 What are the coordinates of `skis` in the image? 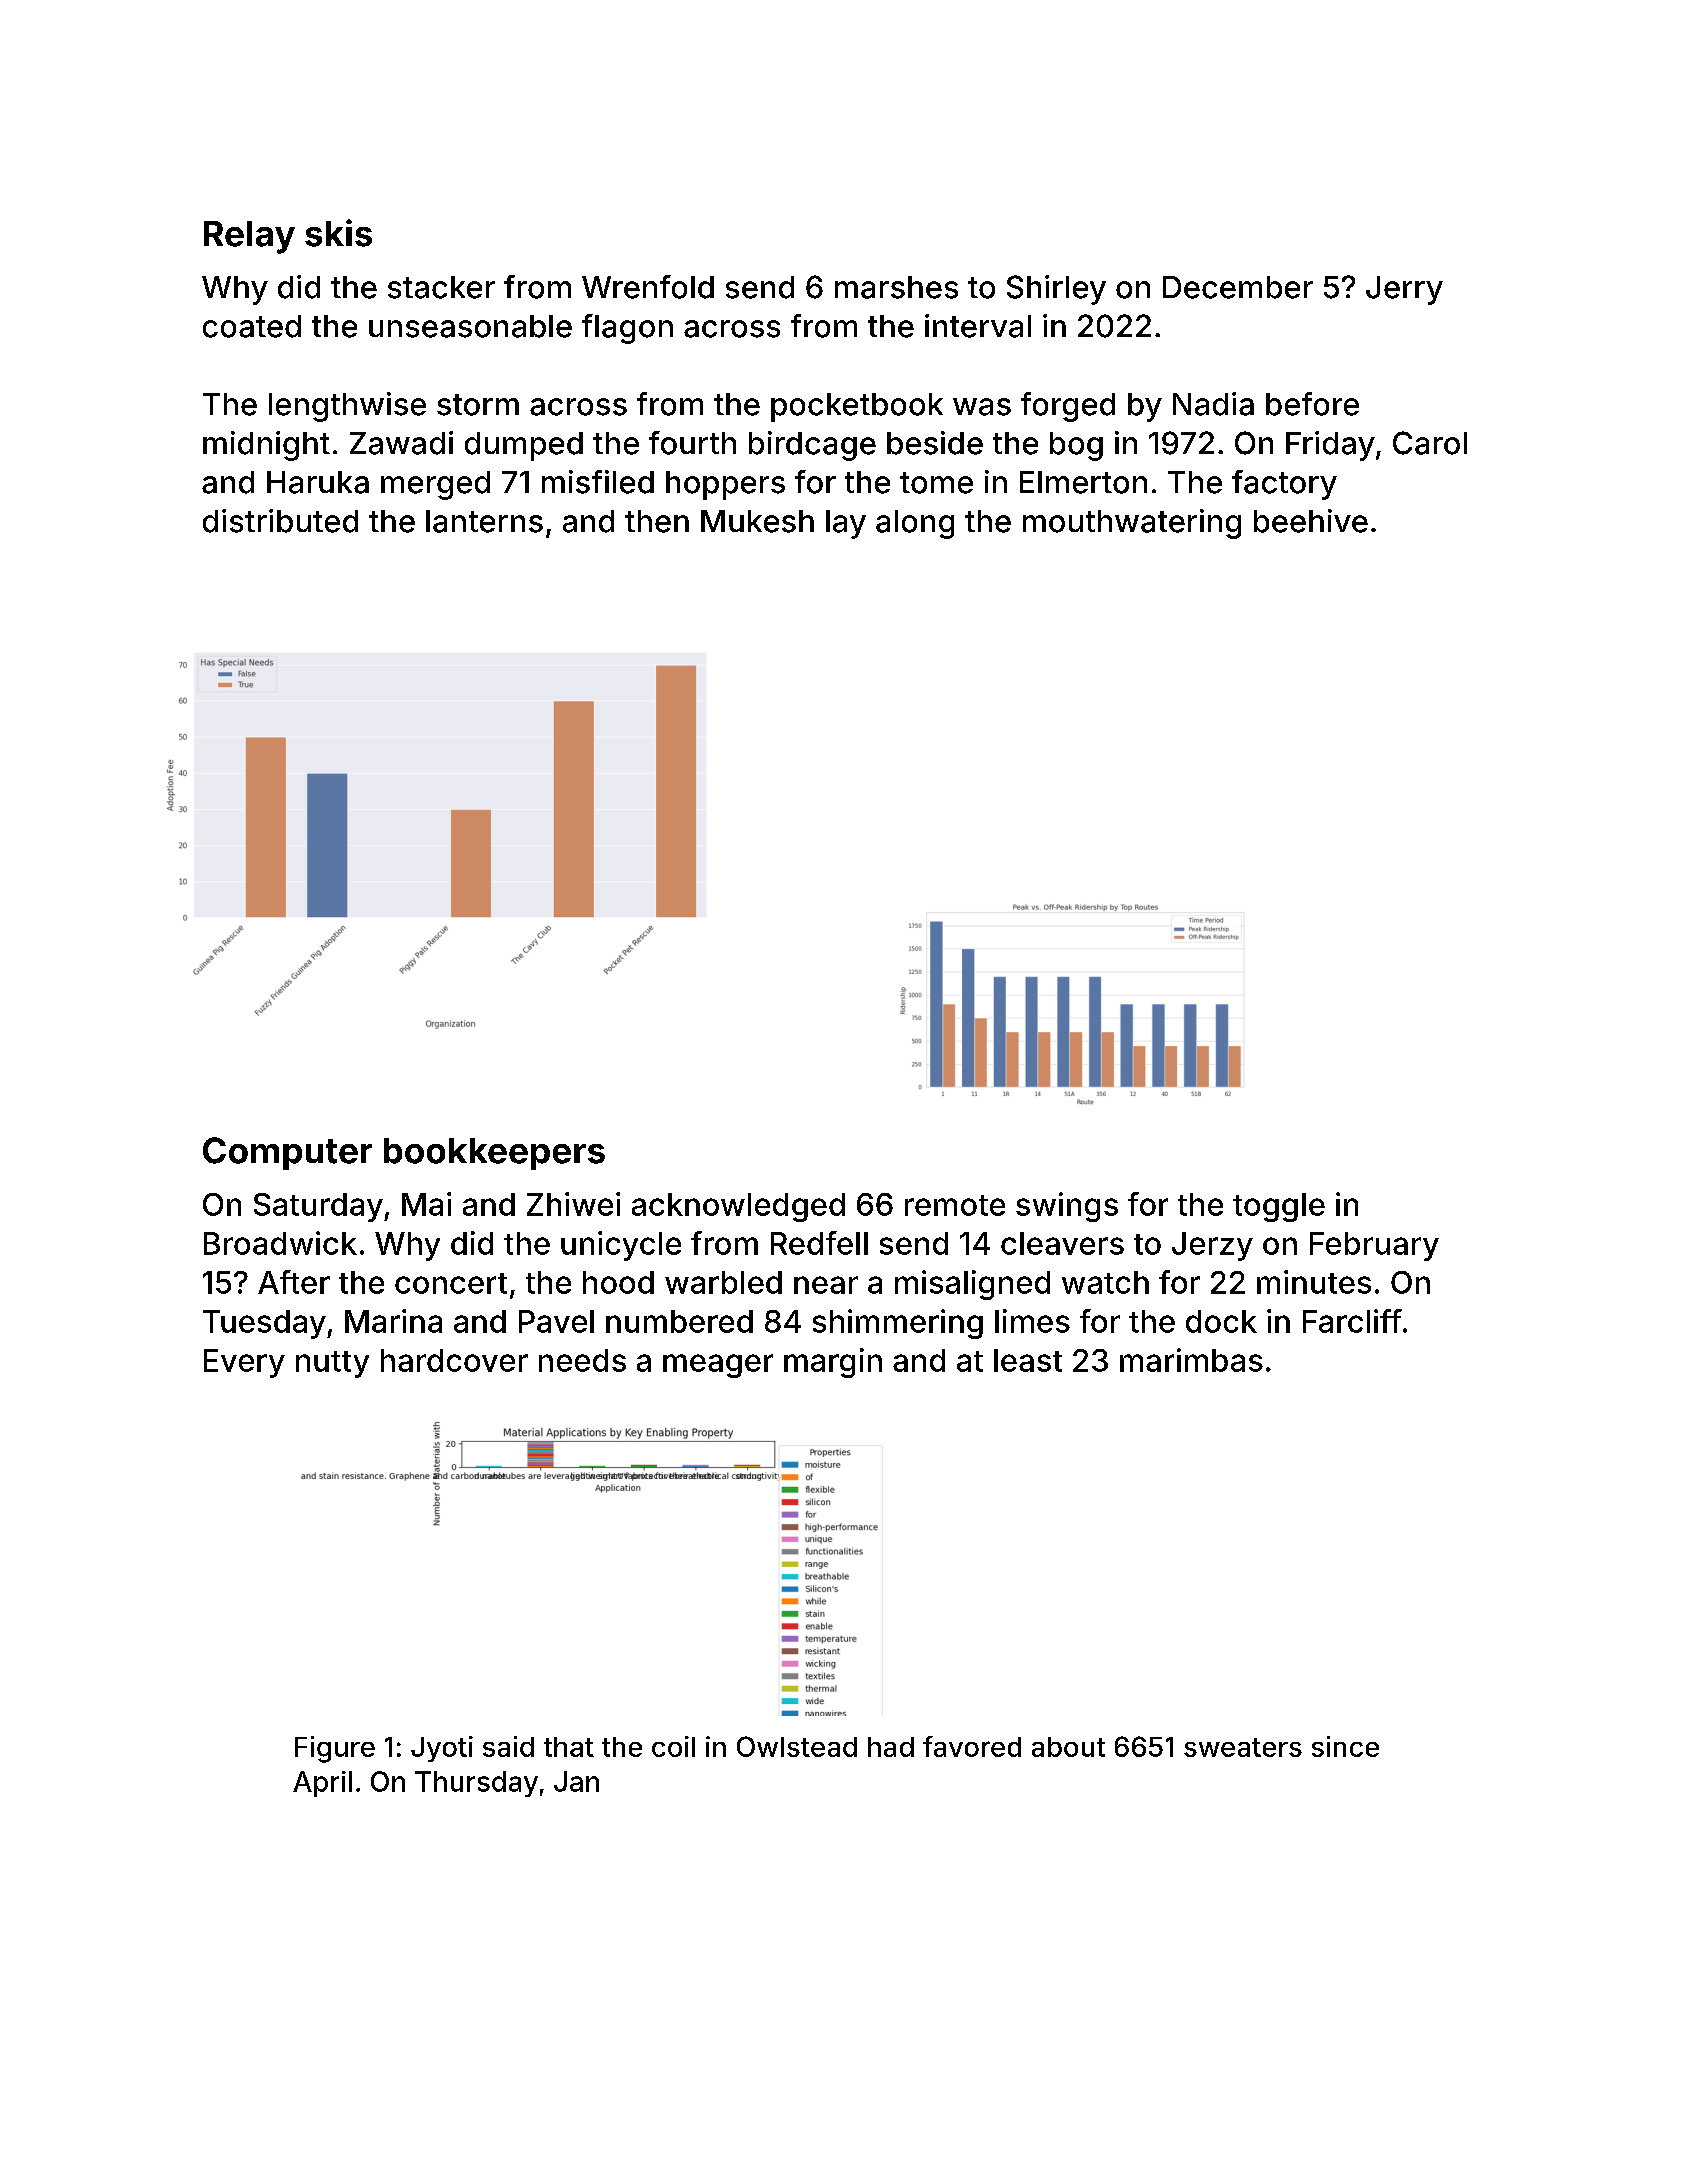 It's located at (338, 233).
